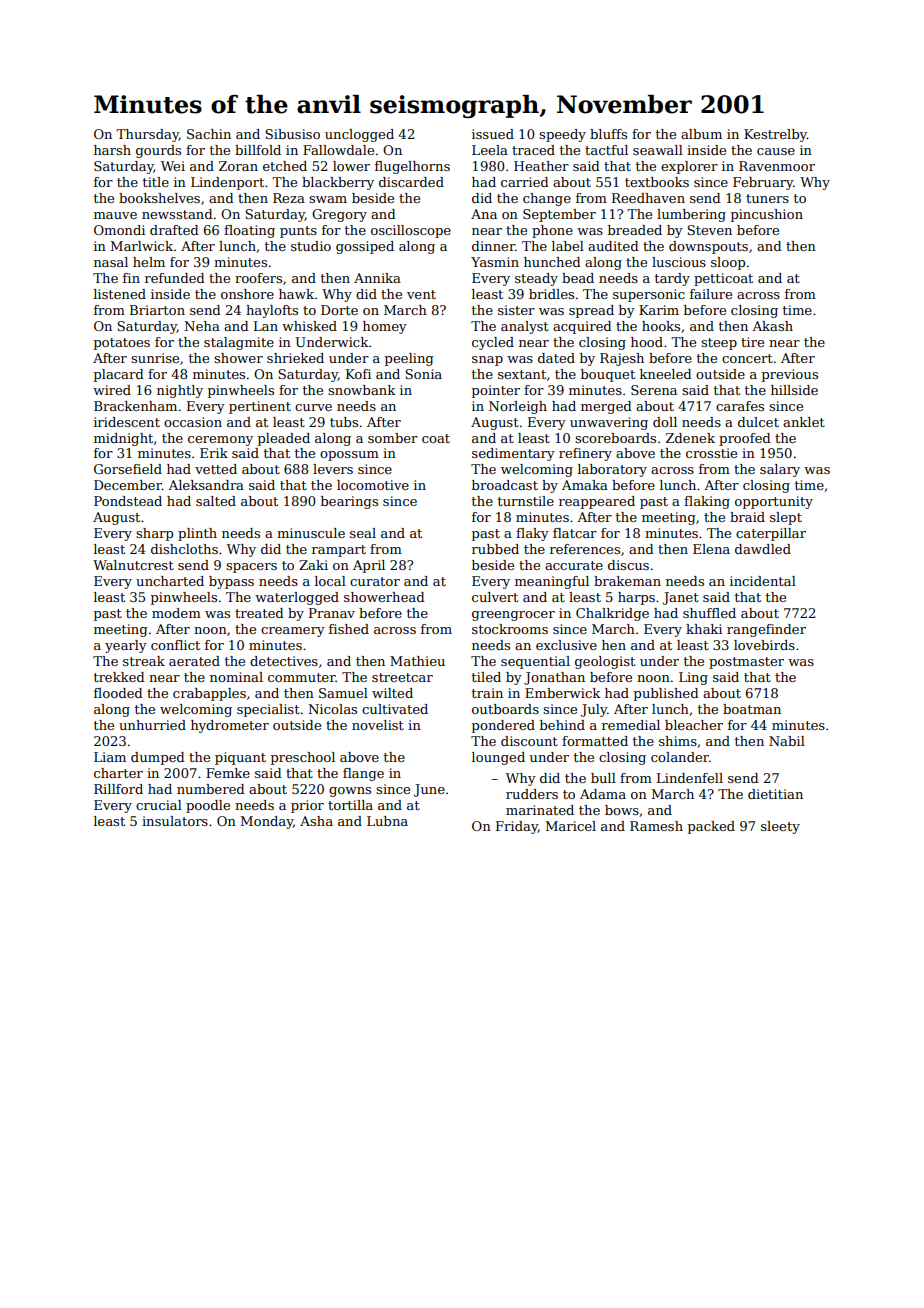 Image resolution: width=924 pixels, height=1308 pixels. What do you see at coordinates (649, 295) in the page?
I see `supersonic` at bounding box center [649, 295].
